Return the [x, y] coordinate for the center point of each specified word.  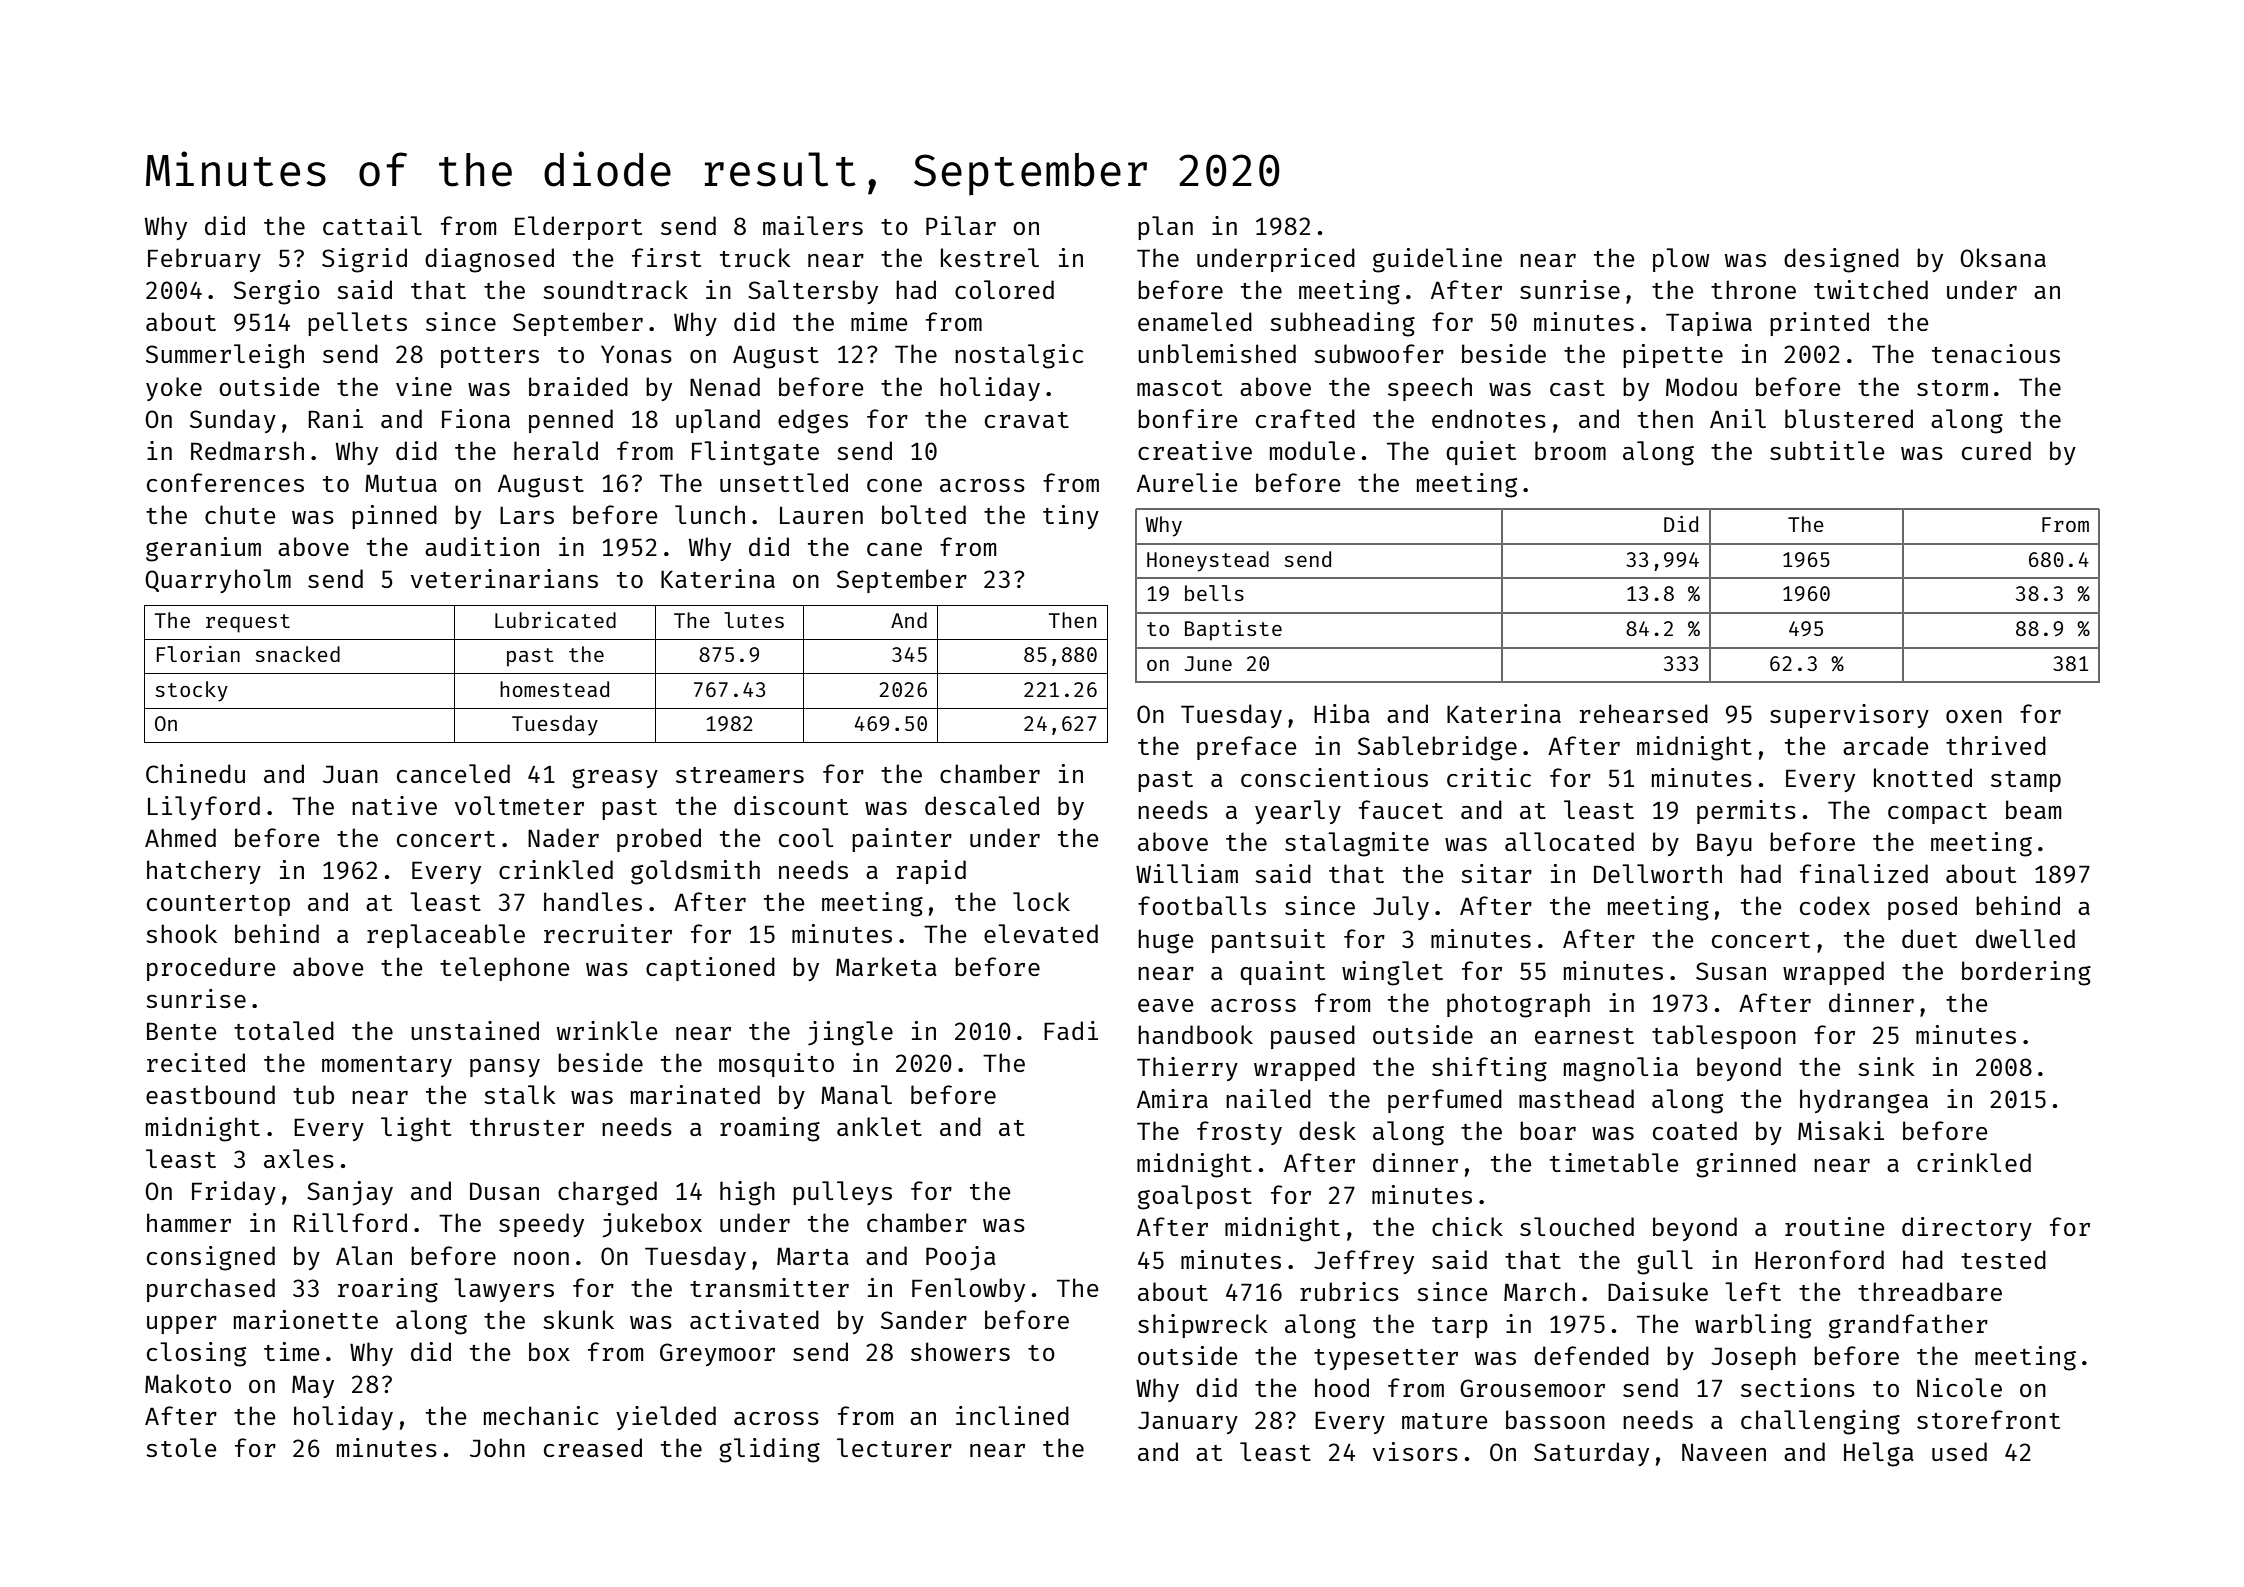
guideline [1437, 260]
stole [181, 1447]
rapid [931, 872]
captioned [710, 969]
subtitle [1827, 450]
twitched [1871, 289]
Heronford [1819, 1259]
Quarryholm [218, 581]
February [204, 260]
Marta [813, 1256]
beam [2033, 809]
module [1312, 450]
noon [541, 1258]
